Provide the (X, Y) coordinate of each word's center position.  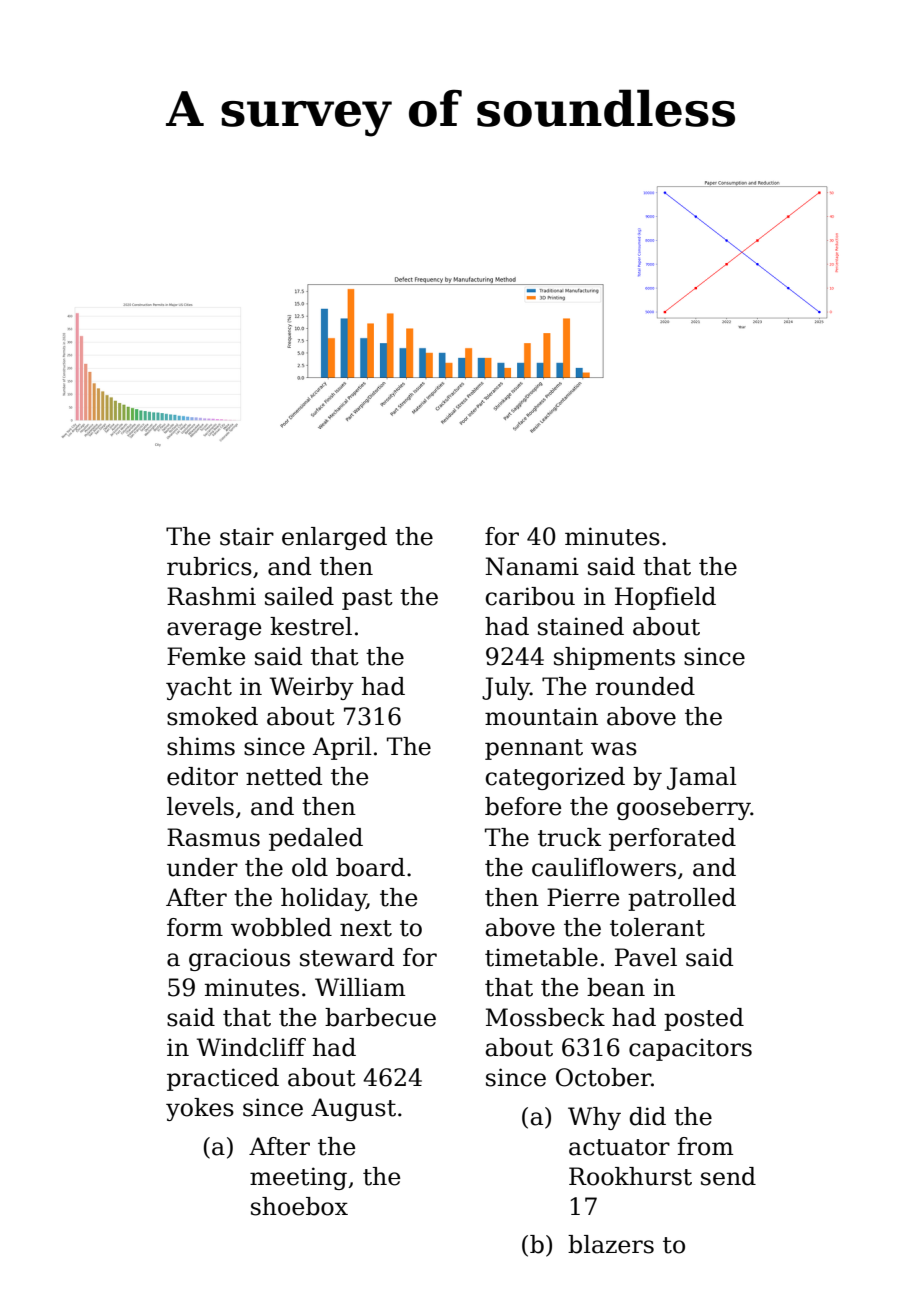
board (370, 867)
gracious (239, 959)
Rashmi (211, 596)
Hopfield (665, 598)
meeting (298, 1178)
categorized (555, 778)
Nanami (532, 566)
